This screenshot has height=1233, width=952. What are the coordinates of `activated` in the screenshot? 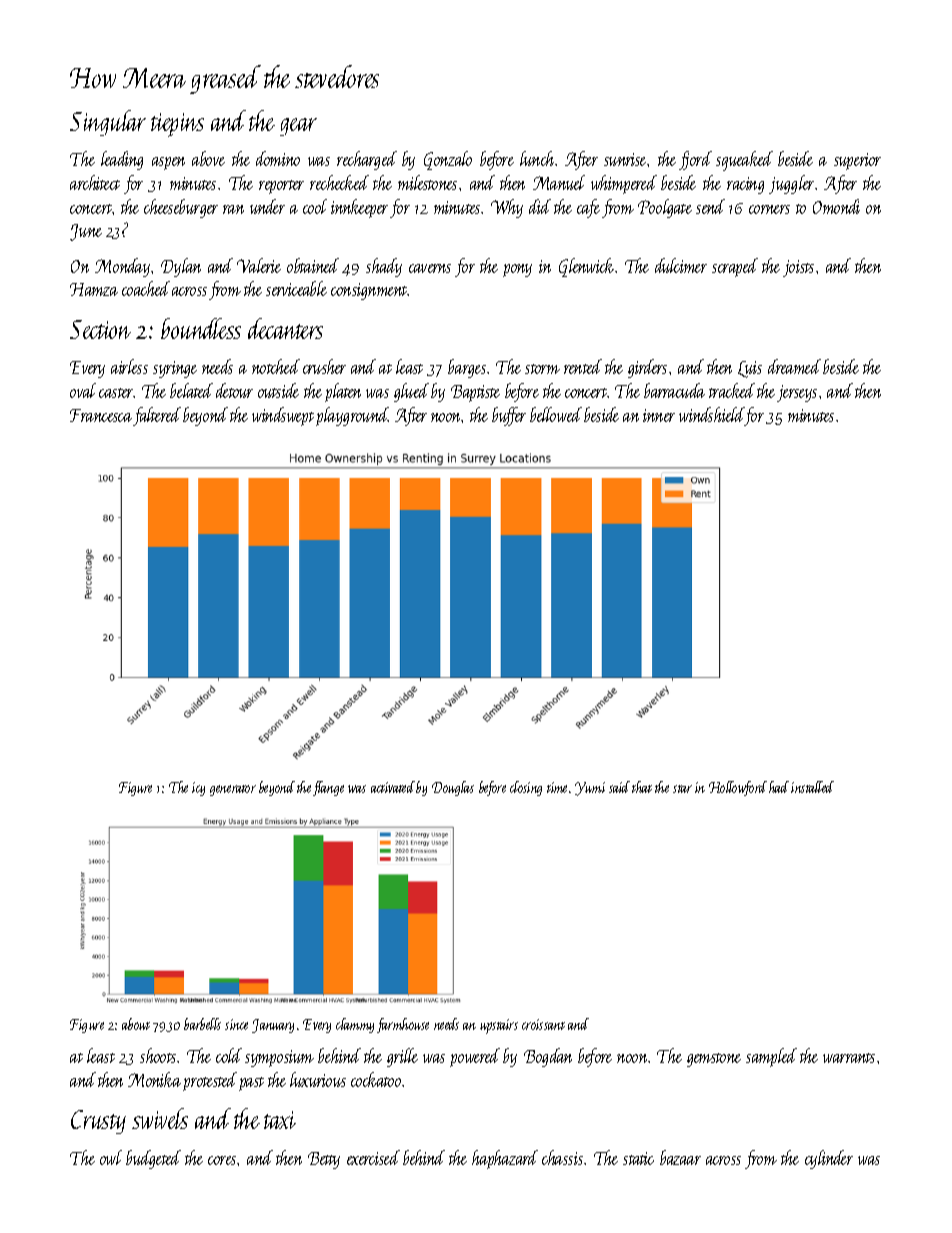 It's located at (393, 787).
